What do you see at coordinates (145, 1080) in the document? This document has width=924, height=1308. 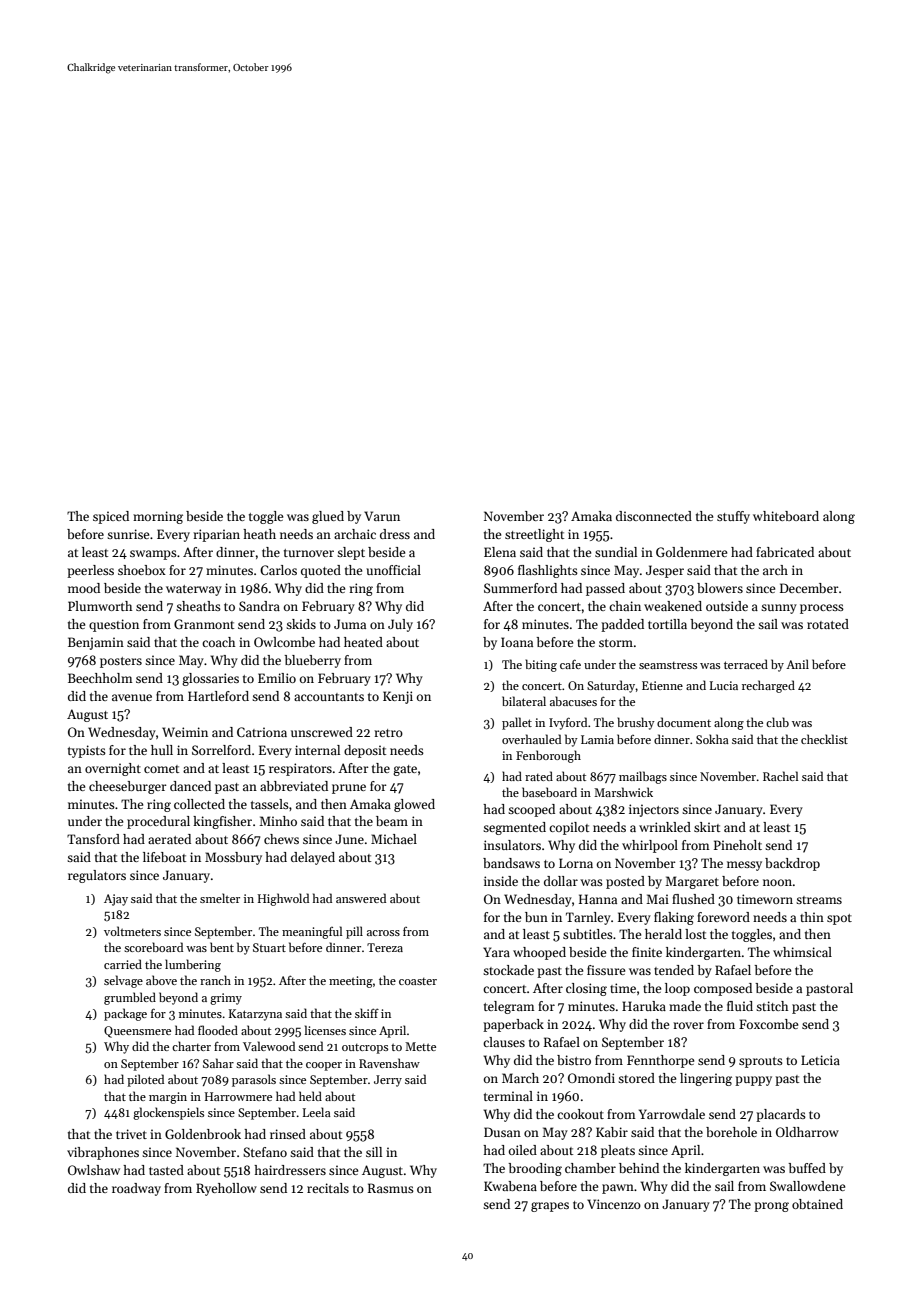 I see `piloted` at bounding box center [145, 1080].
